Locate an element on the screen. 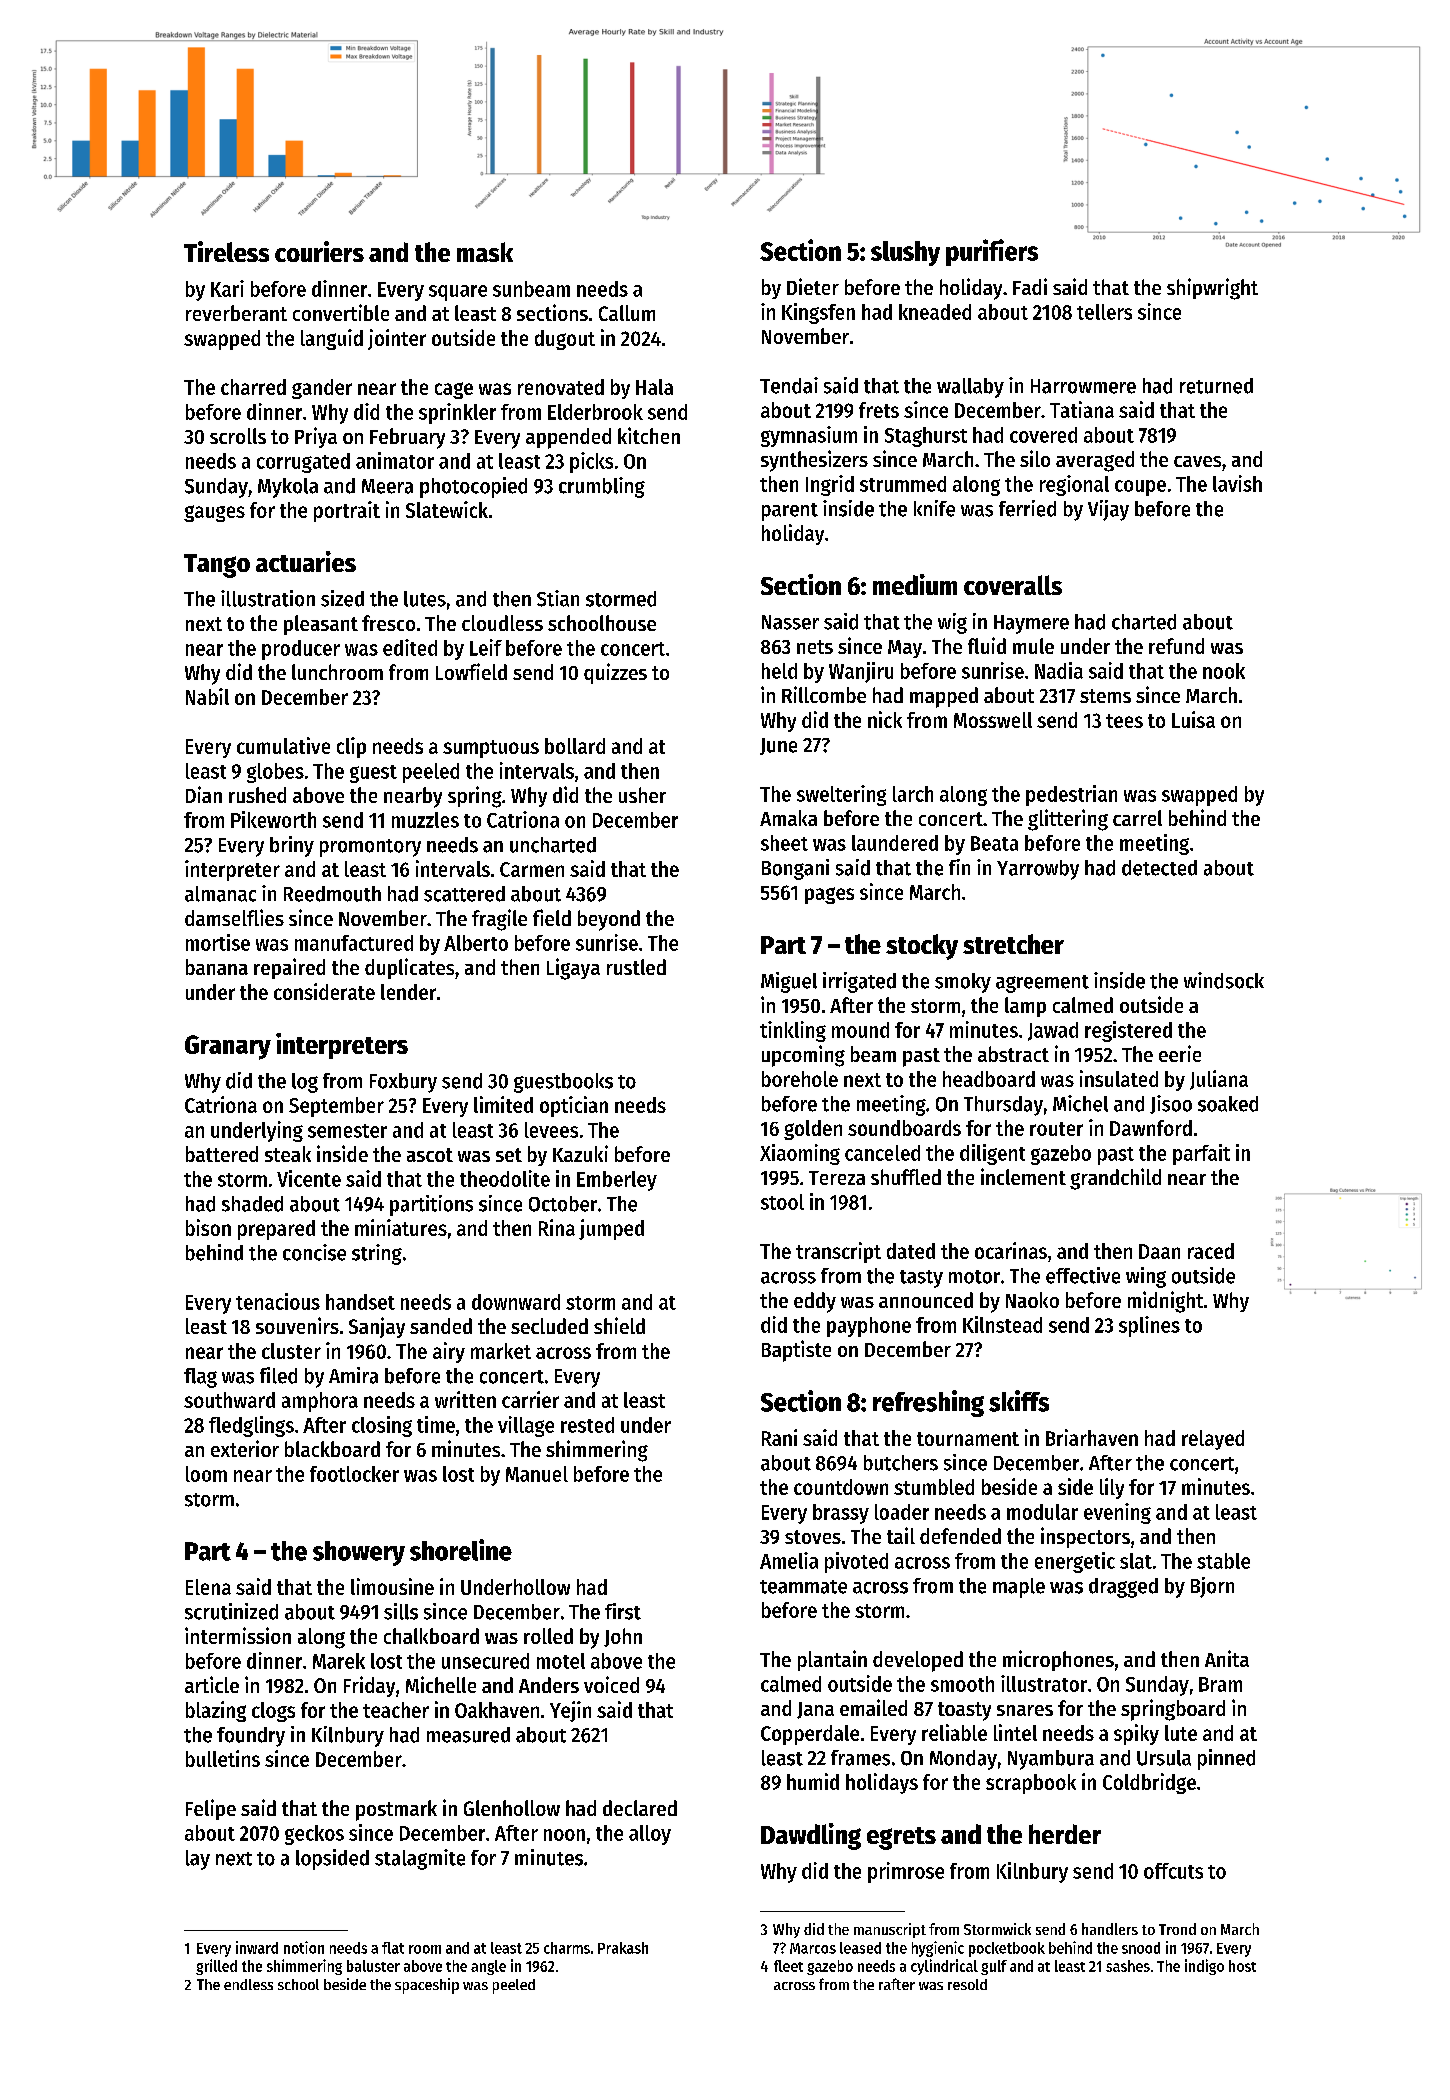  Tireless is located at coordinates (226, 251).
